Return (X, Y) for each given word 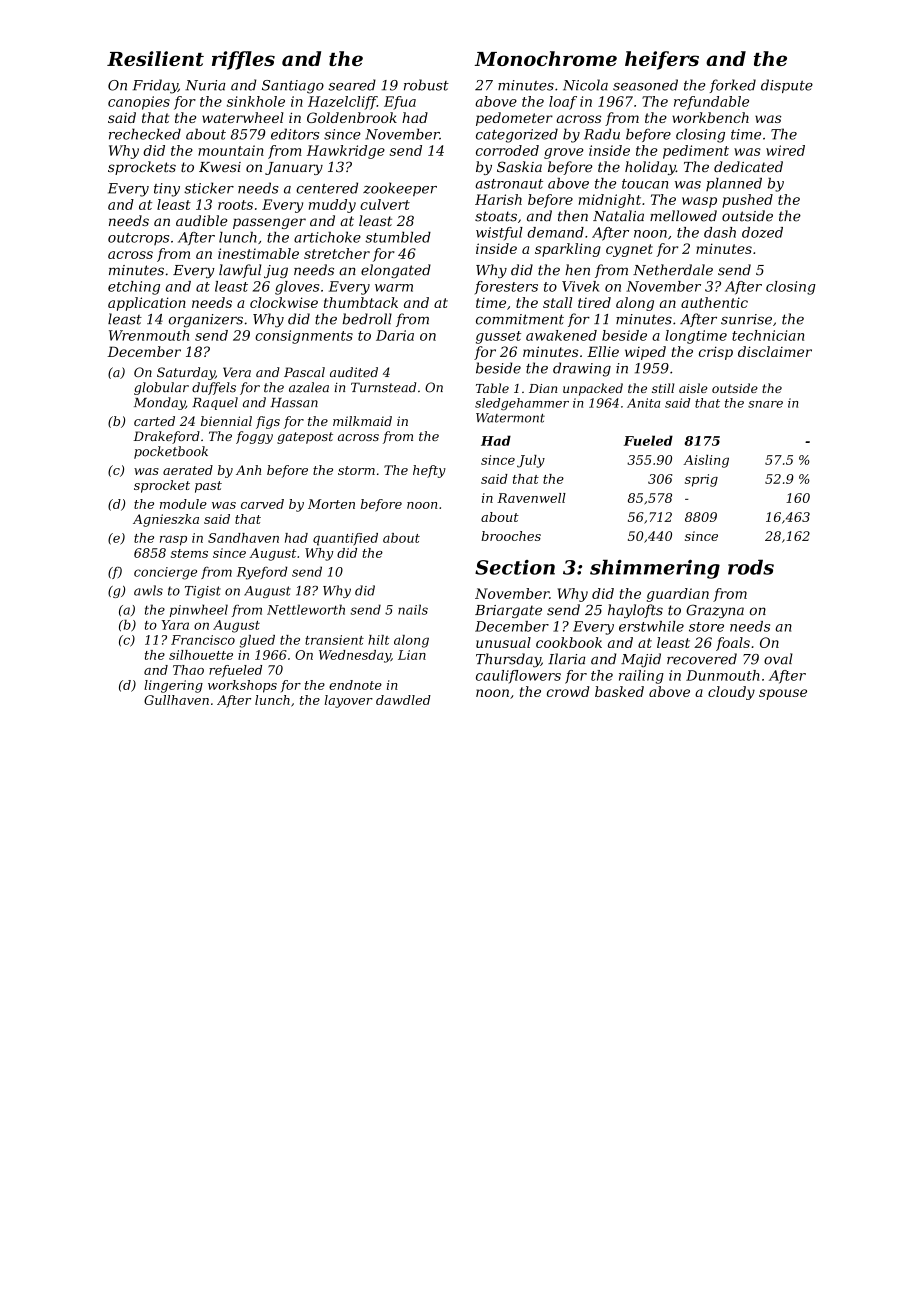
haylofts (635, 611)
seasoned (645, 85)
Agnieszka (166, 520)
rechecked (145, 134)
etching (134, 288)
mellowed (683, 216)
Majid (641, 660)
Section (515, 567)
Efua (400, 103)
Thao (188, 670)
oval (778, 659)
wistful (499, 234)
